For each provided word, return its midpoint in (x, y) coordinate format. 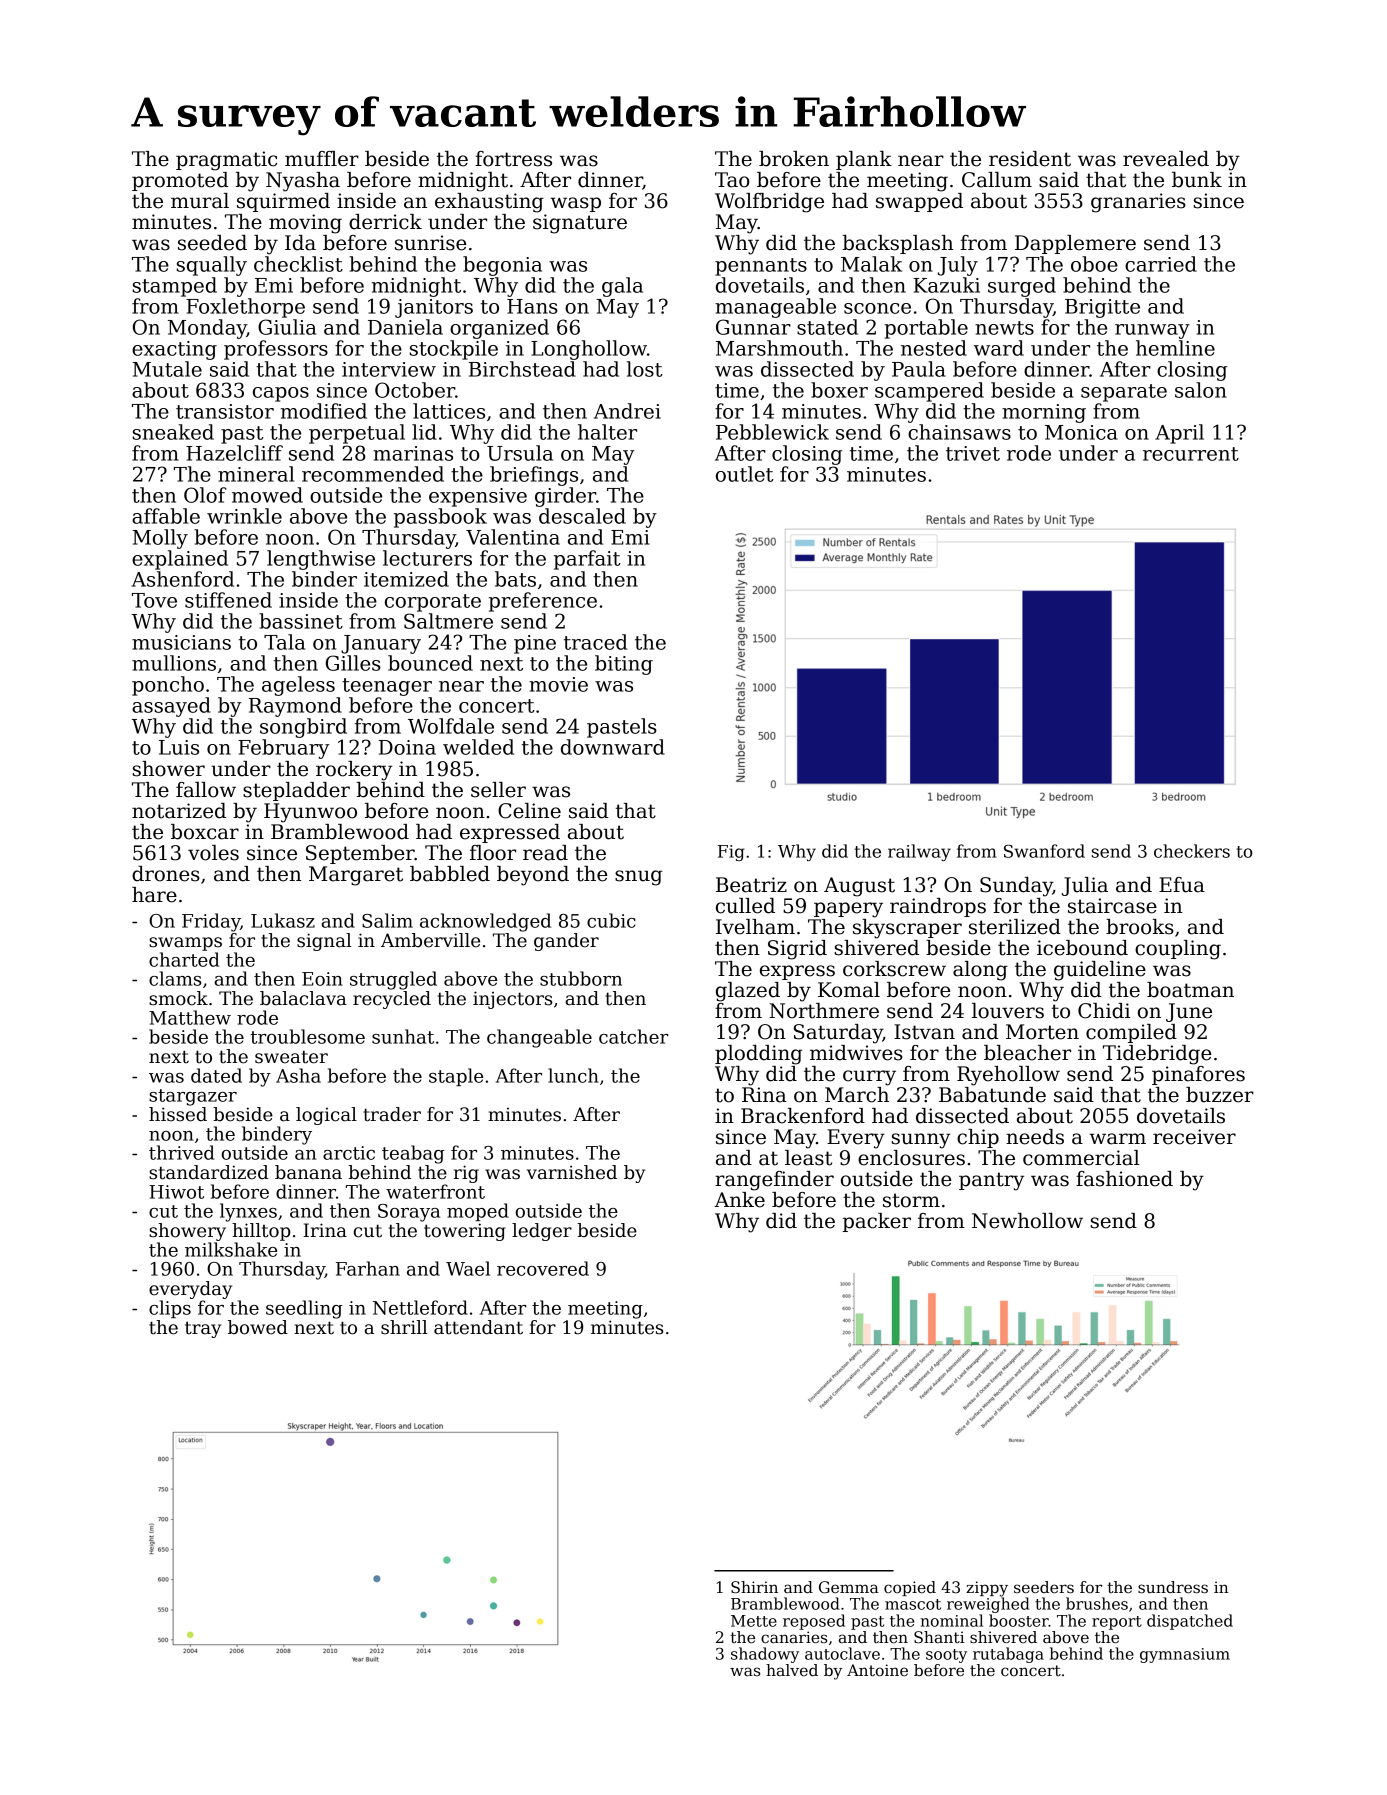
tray (203, 1329)
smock (178, 998)
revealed (1166, 159)
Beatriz (751, 885)
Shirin (754, 1587)
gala (622, 287)
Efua (1182, 885)
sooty (946, 1656)
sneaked (173, 432)
